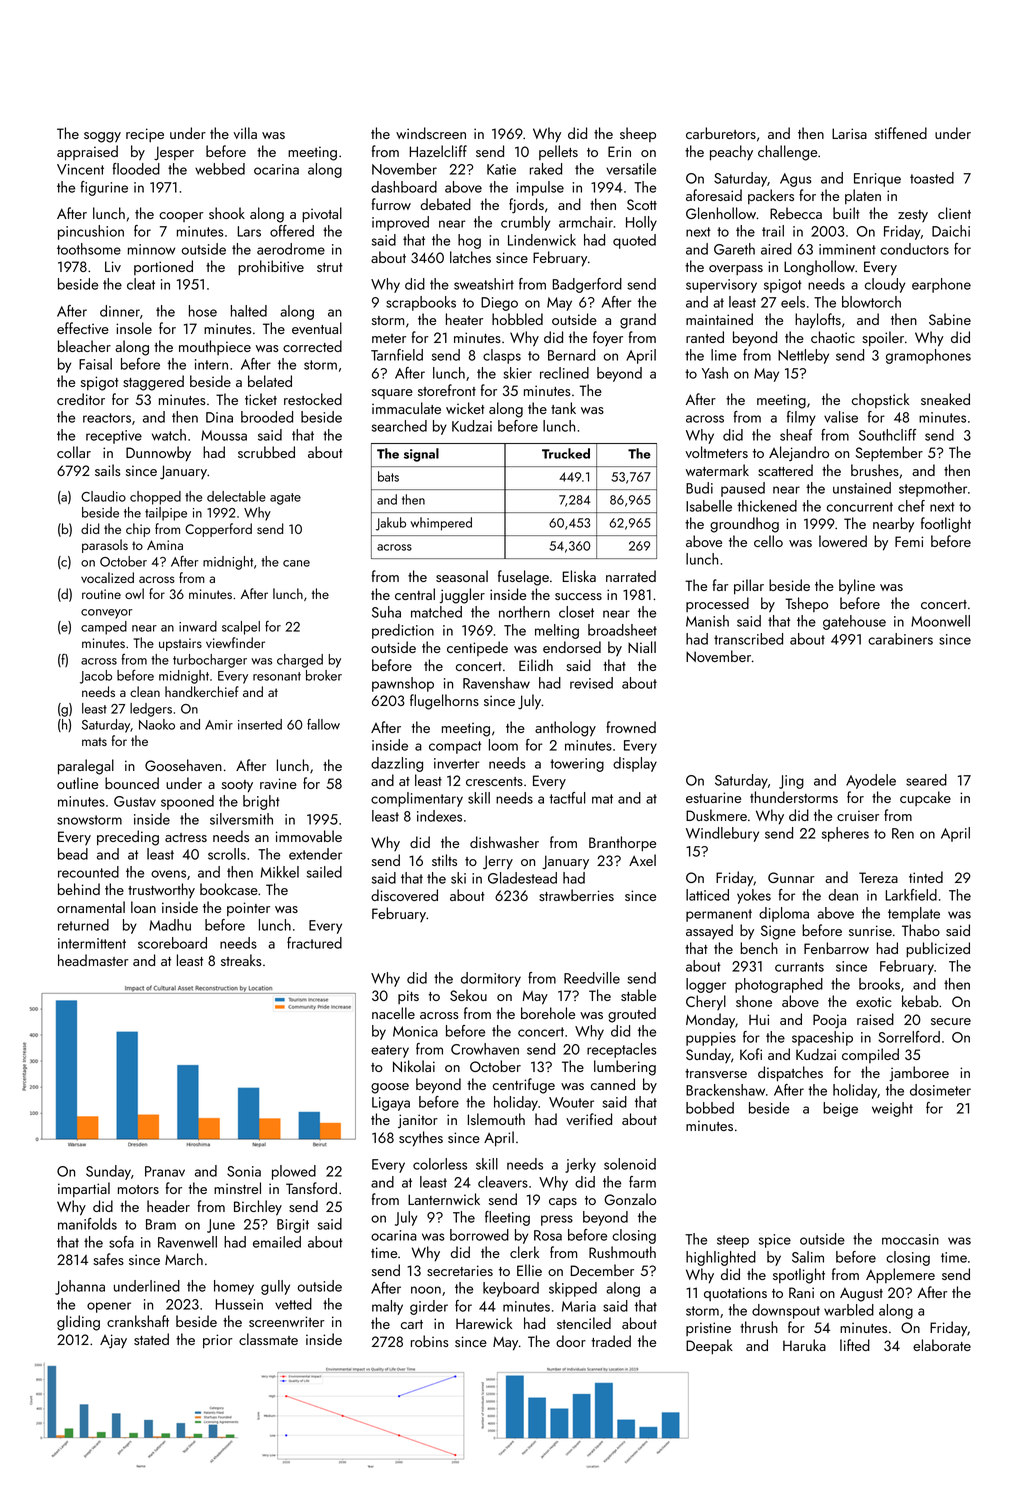 The height and width of the screenshot is (1489, 1028). I want to click on prior, so click(217, 1341).
